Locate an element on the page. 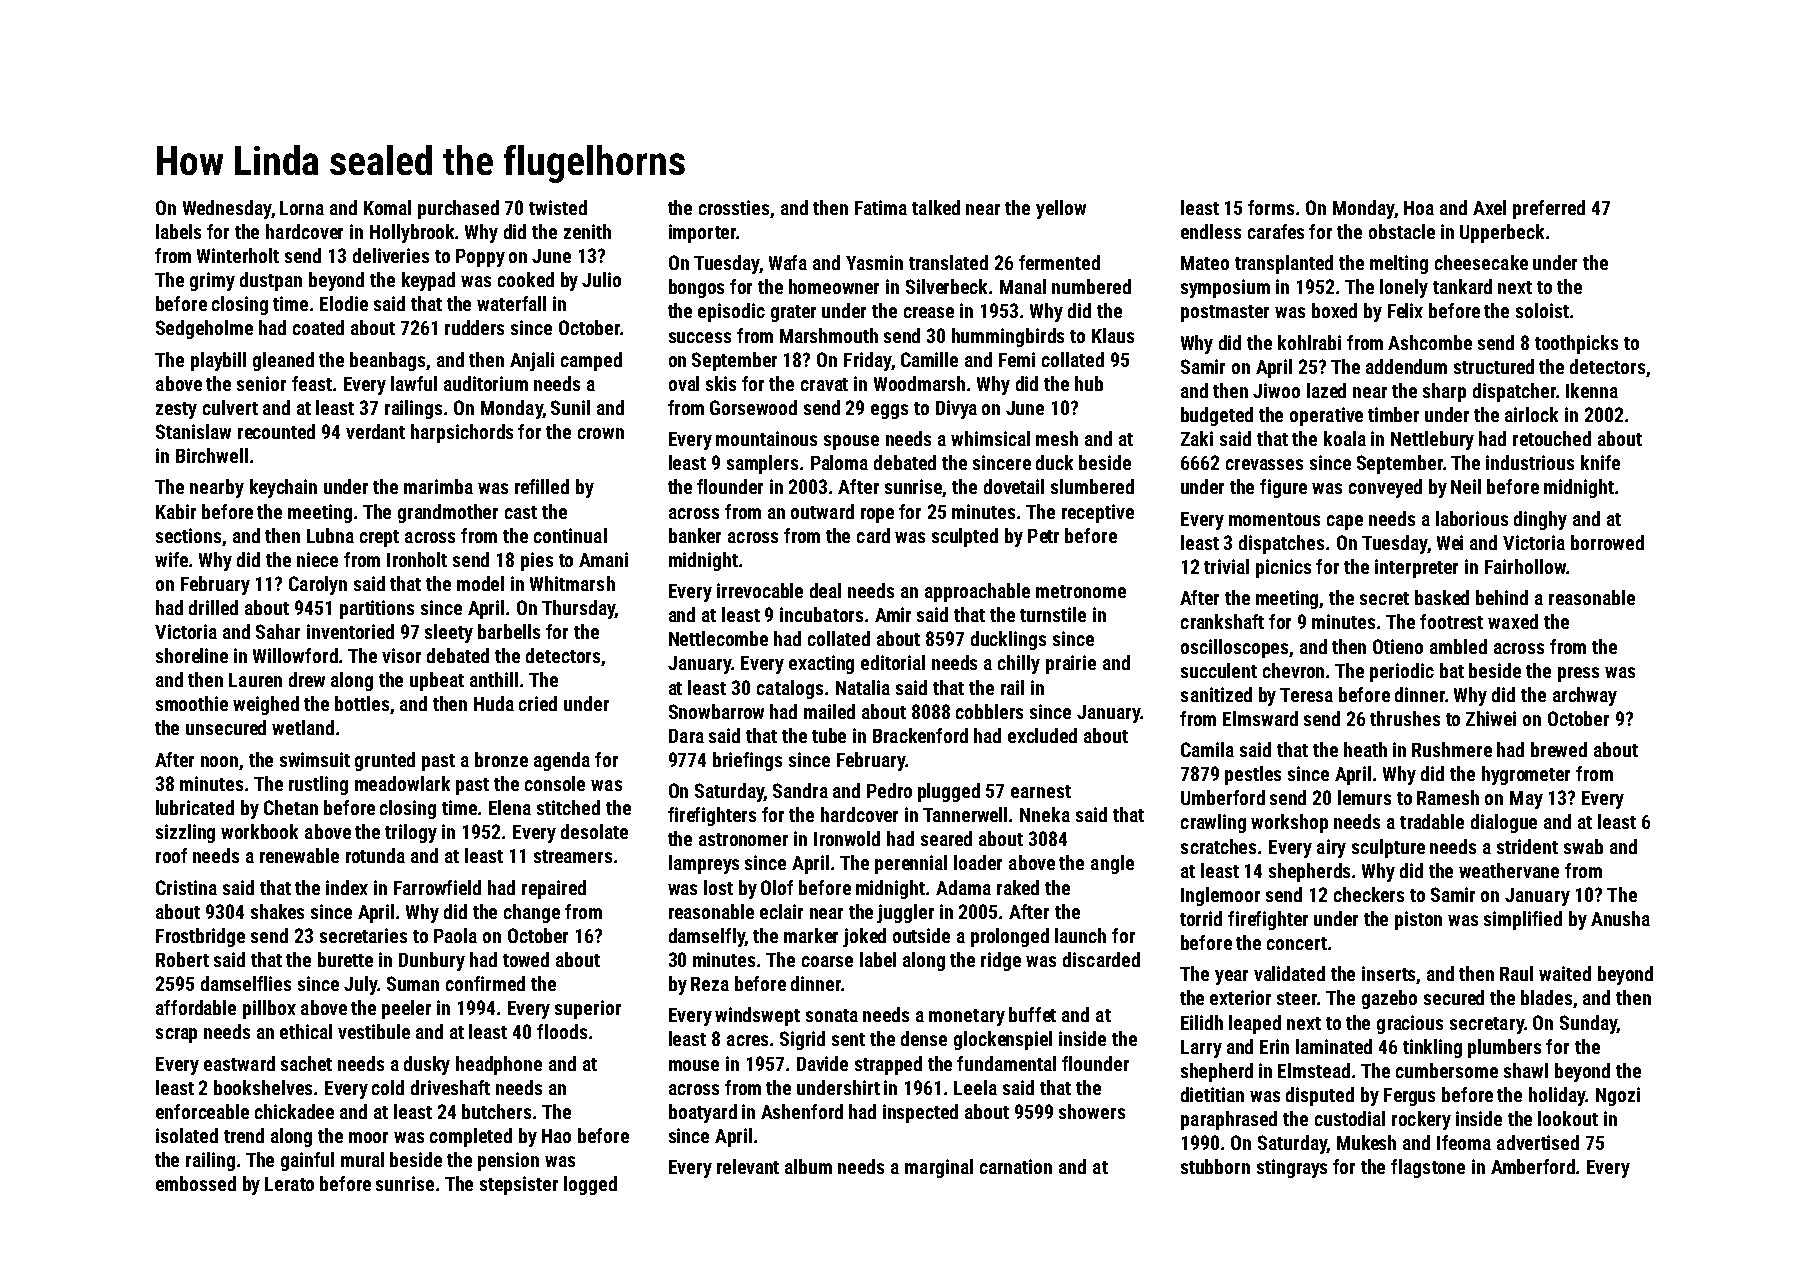 The height and width of the document is (1282, 1813). album is located at coordinates (808, 1166).
